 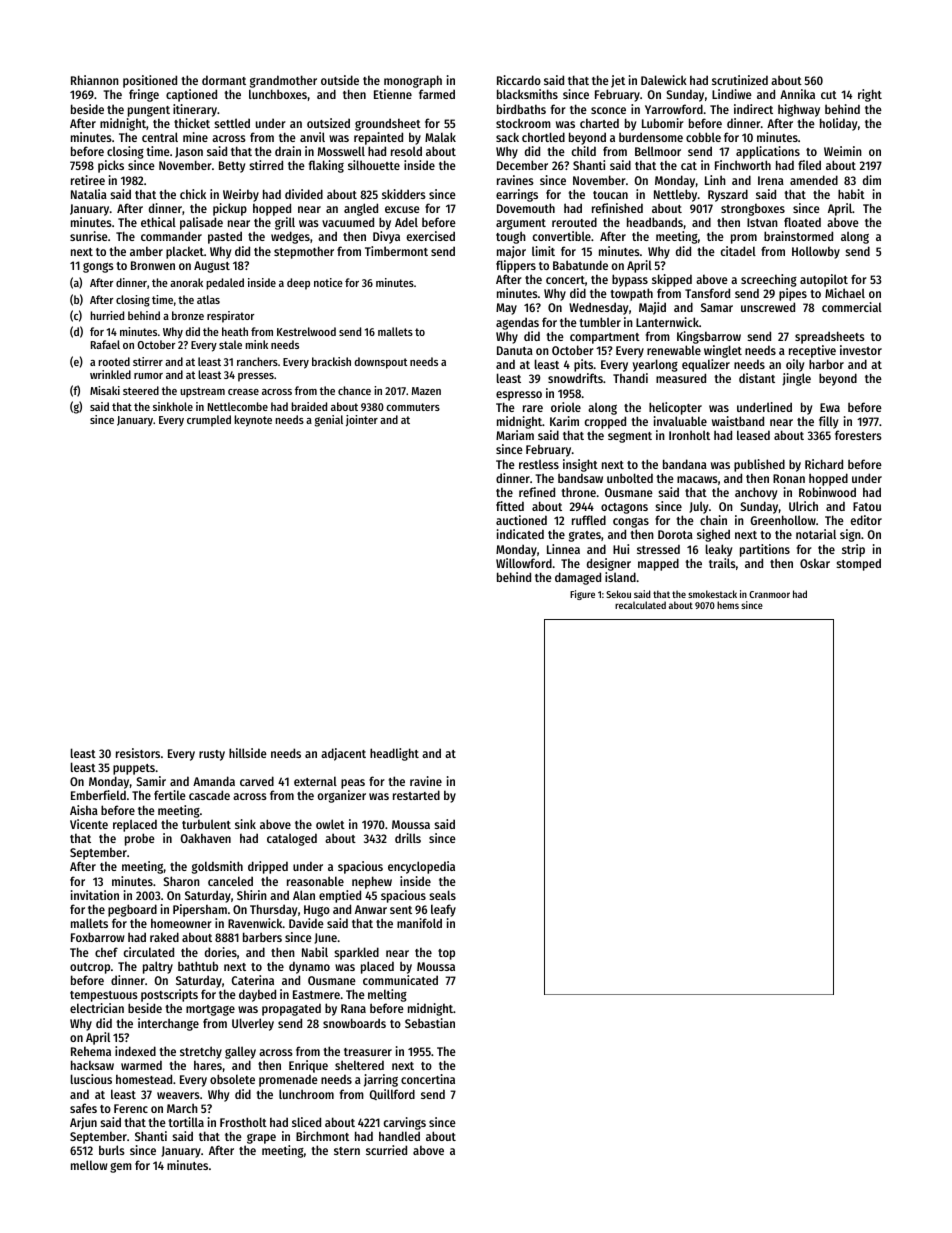 I want to click on cataloged, so click(x=292, y=839).
